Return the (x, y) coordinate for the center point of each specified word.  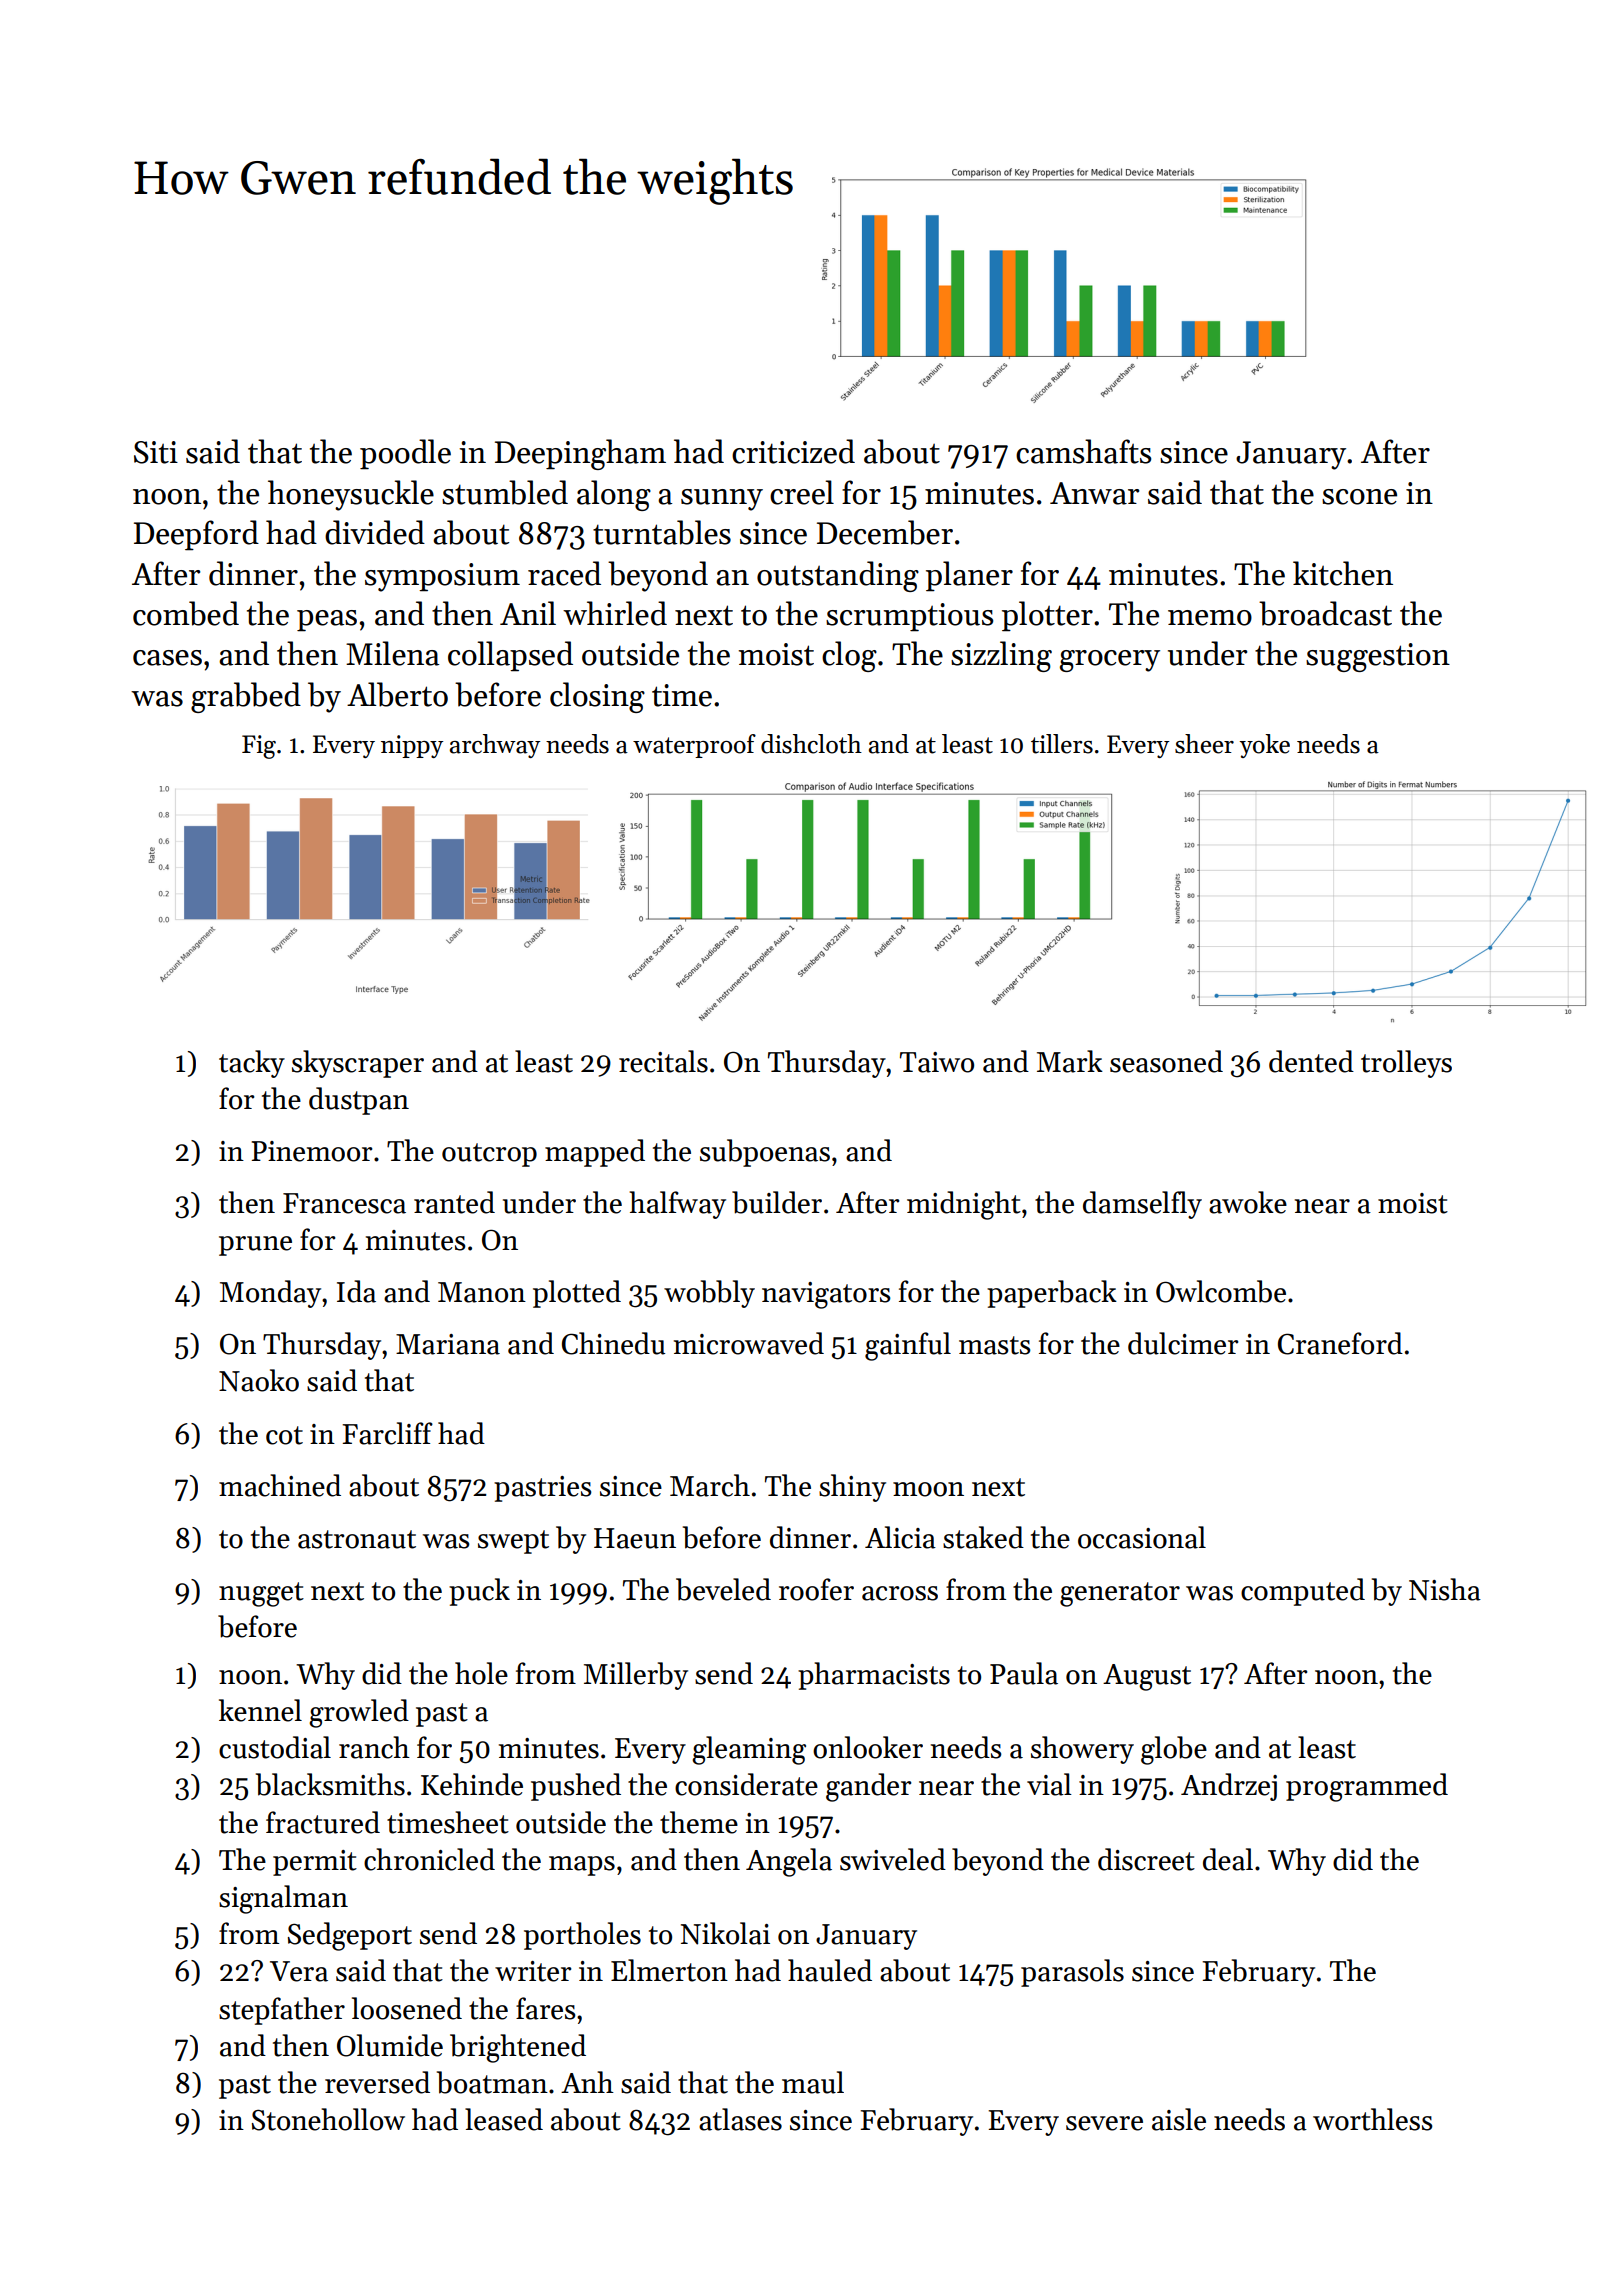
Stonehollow (328, 2119)
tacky (252, 1064)
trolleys (1406, 1064)
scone (1359, 497)
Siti (156, 452)
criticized (793, 451)
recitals (663, 1061)
